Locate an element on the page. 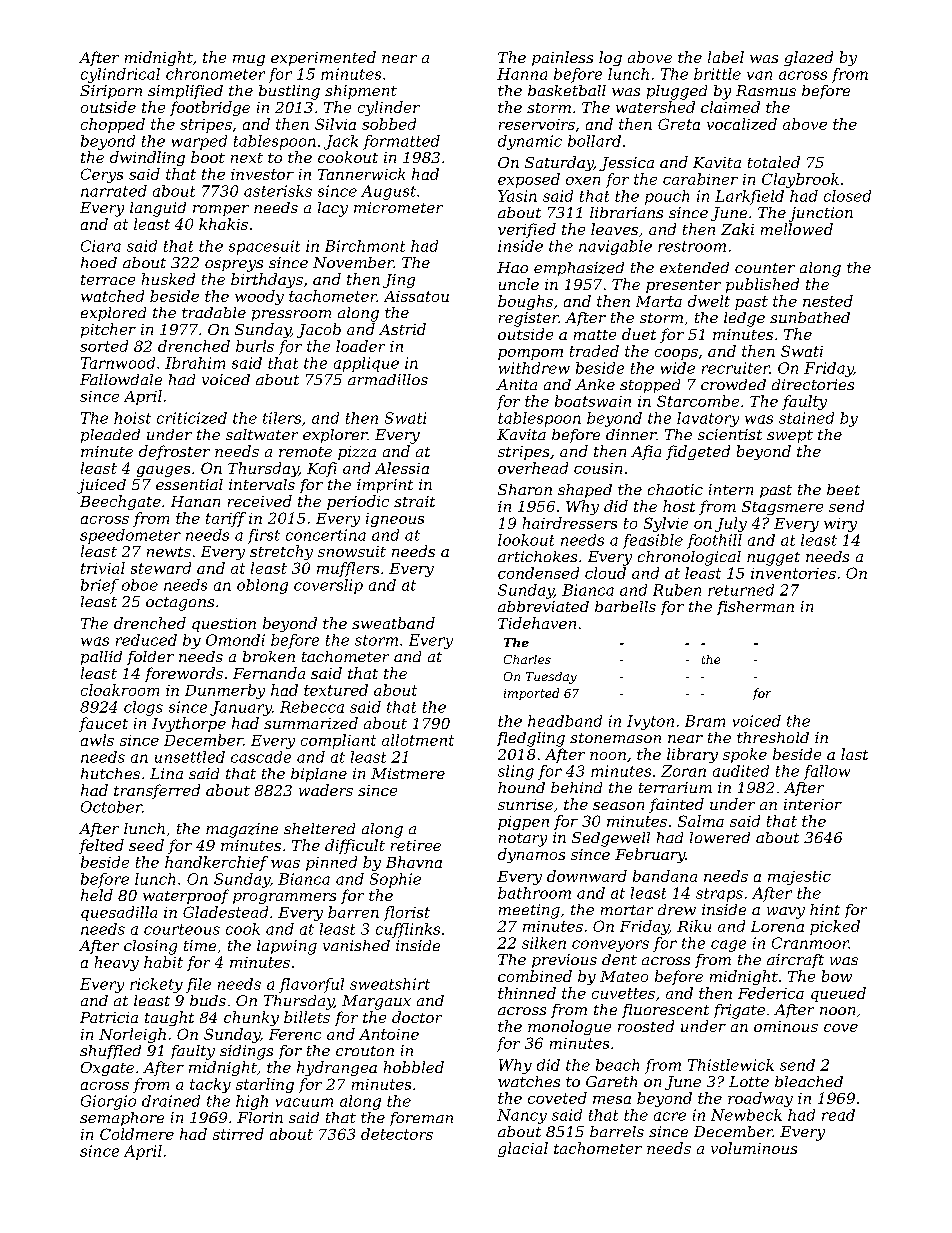  khakis is located at coordinates (223, 224).
